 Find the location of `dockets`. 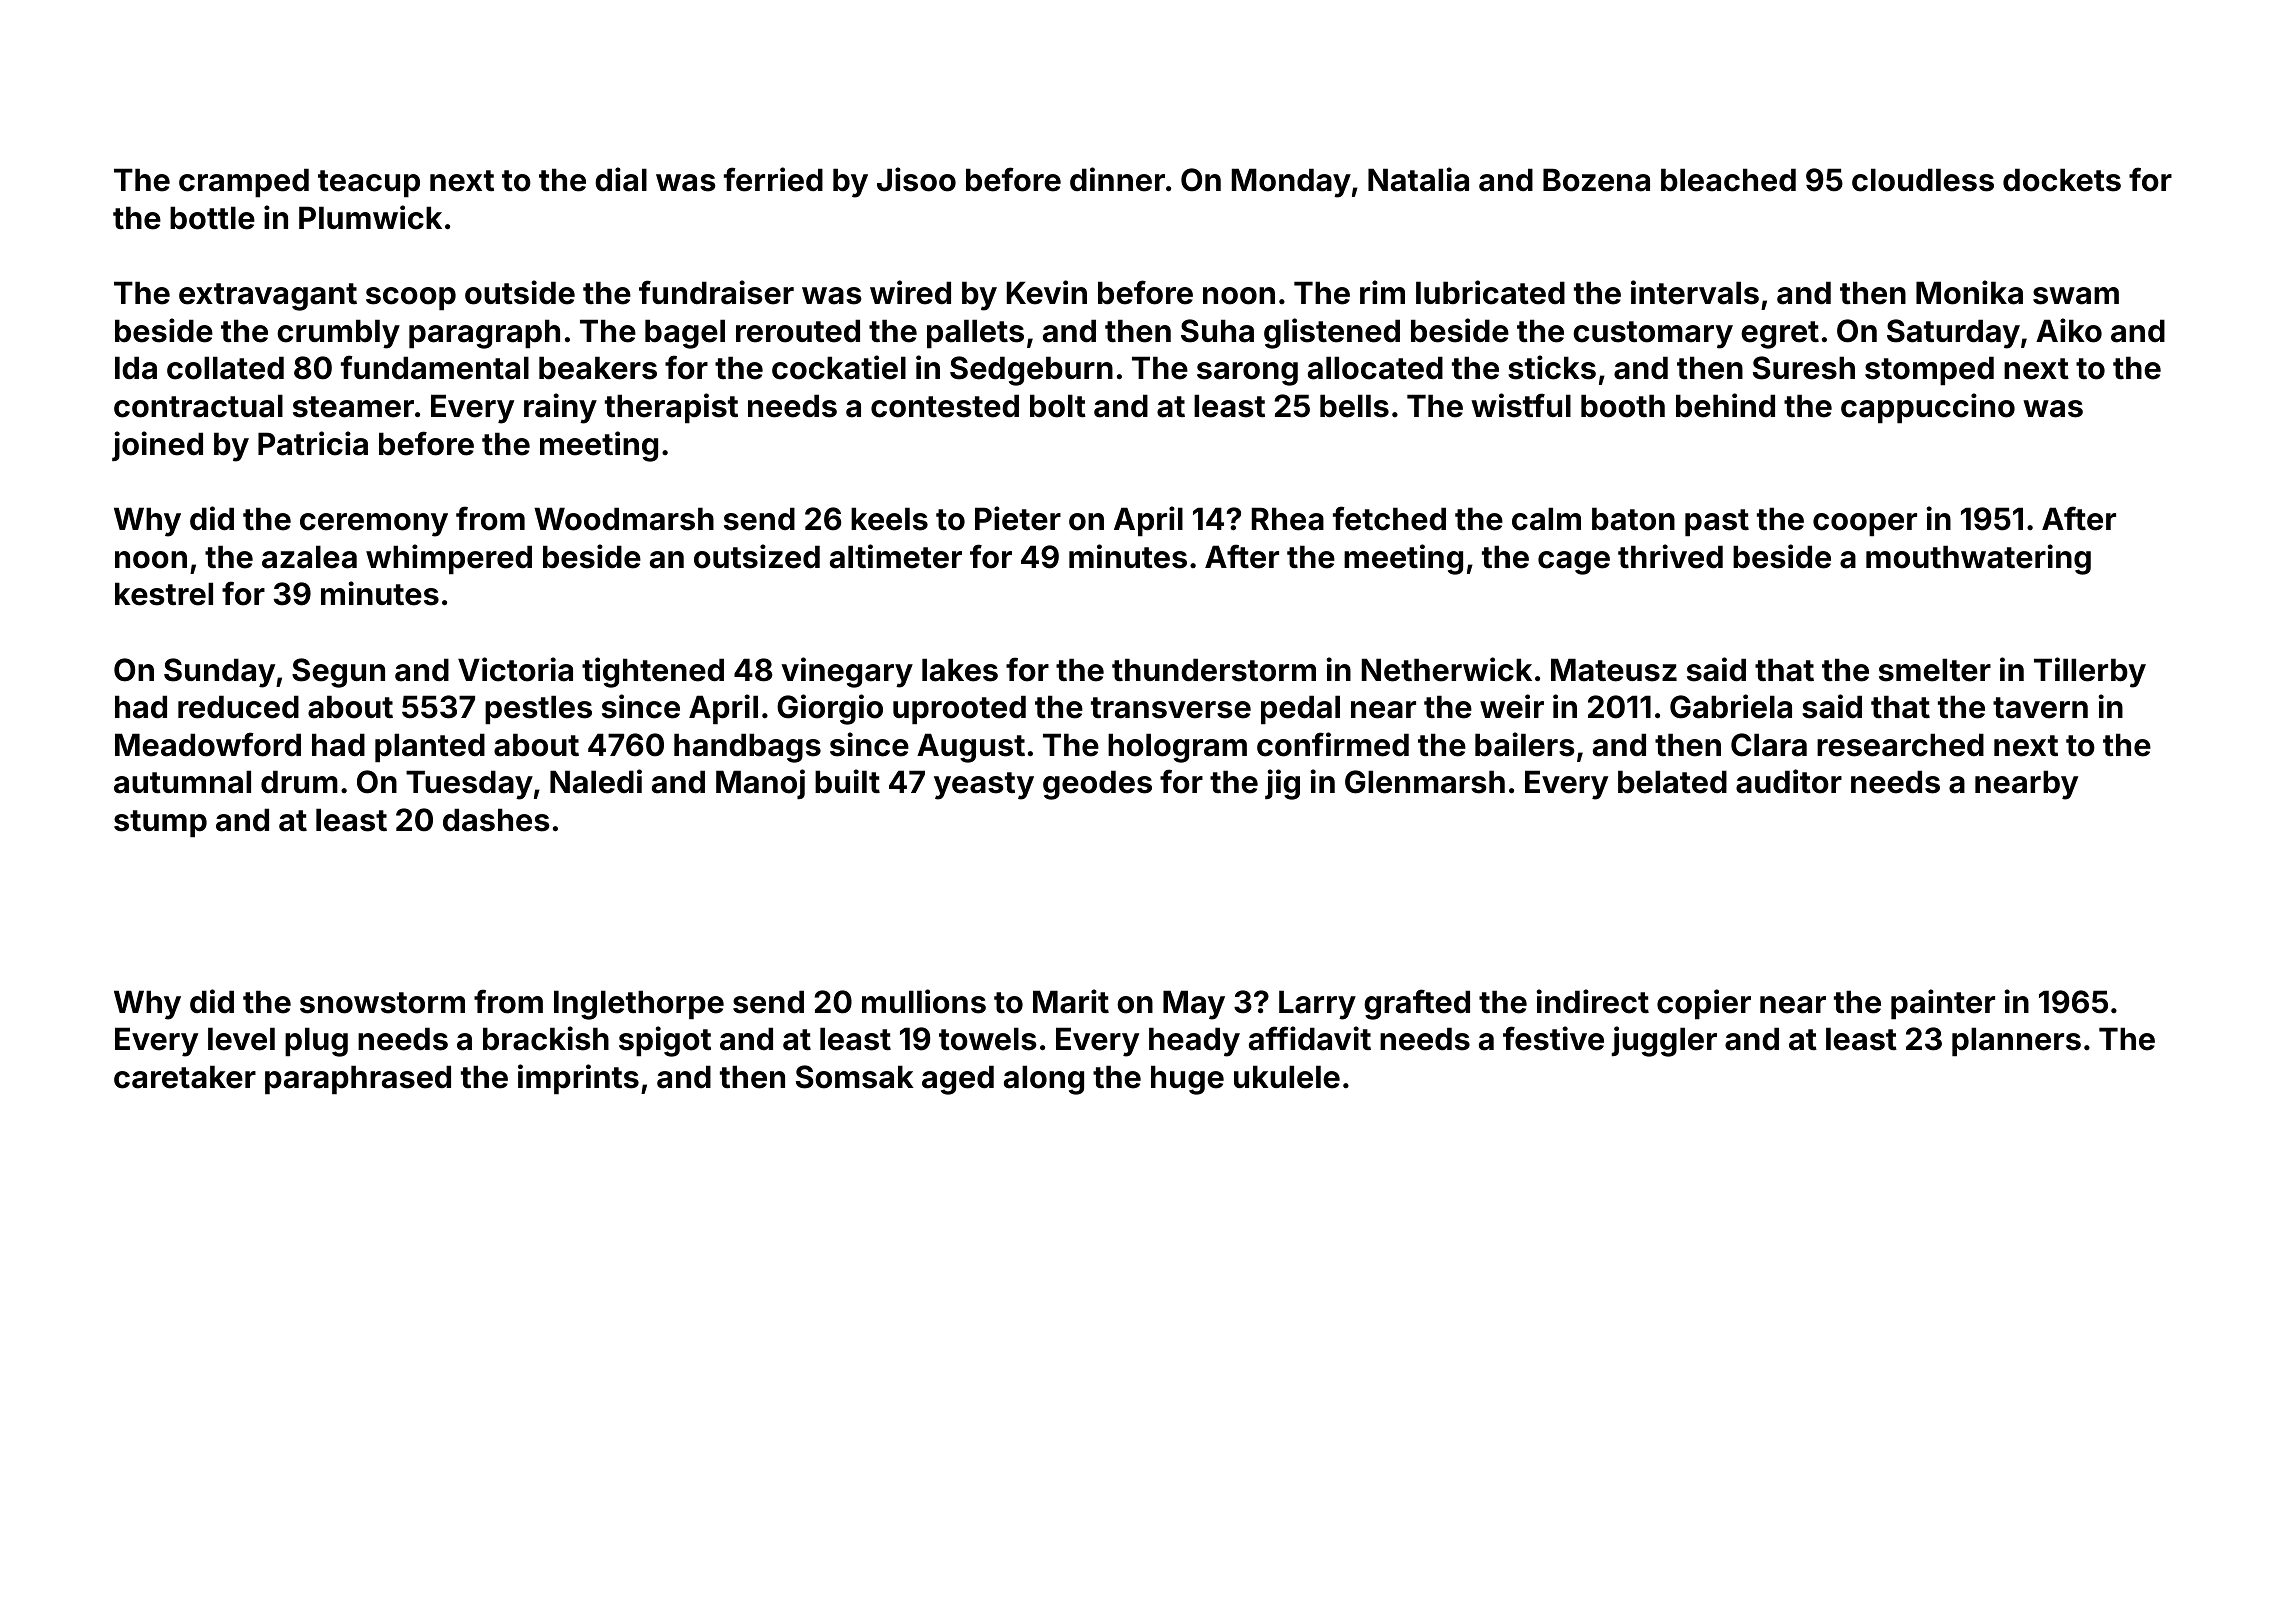

dockets is located at coordinates (2062, 180).
